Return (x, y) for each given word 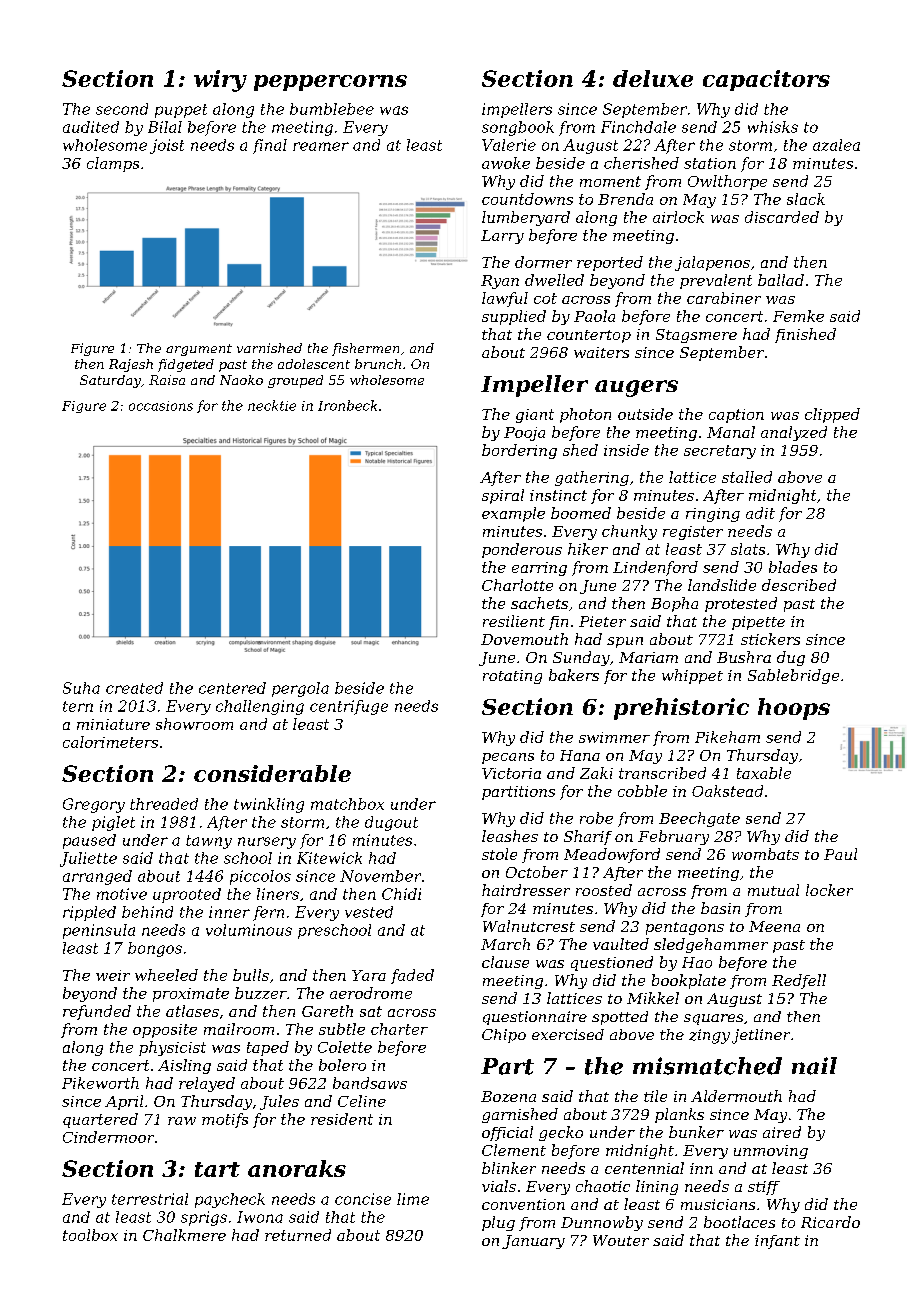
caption (736, 416)
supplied (514, 317)
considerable (272, 773)
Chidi (401, 894)
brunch (378, 364)
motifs (225, 1120)
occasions (161, 406)
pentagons (685, 928)
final (270, 146)
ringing (713, 515)
